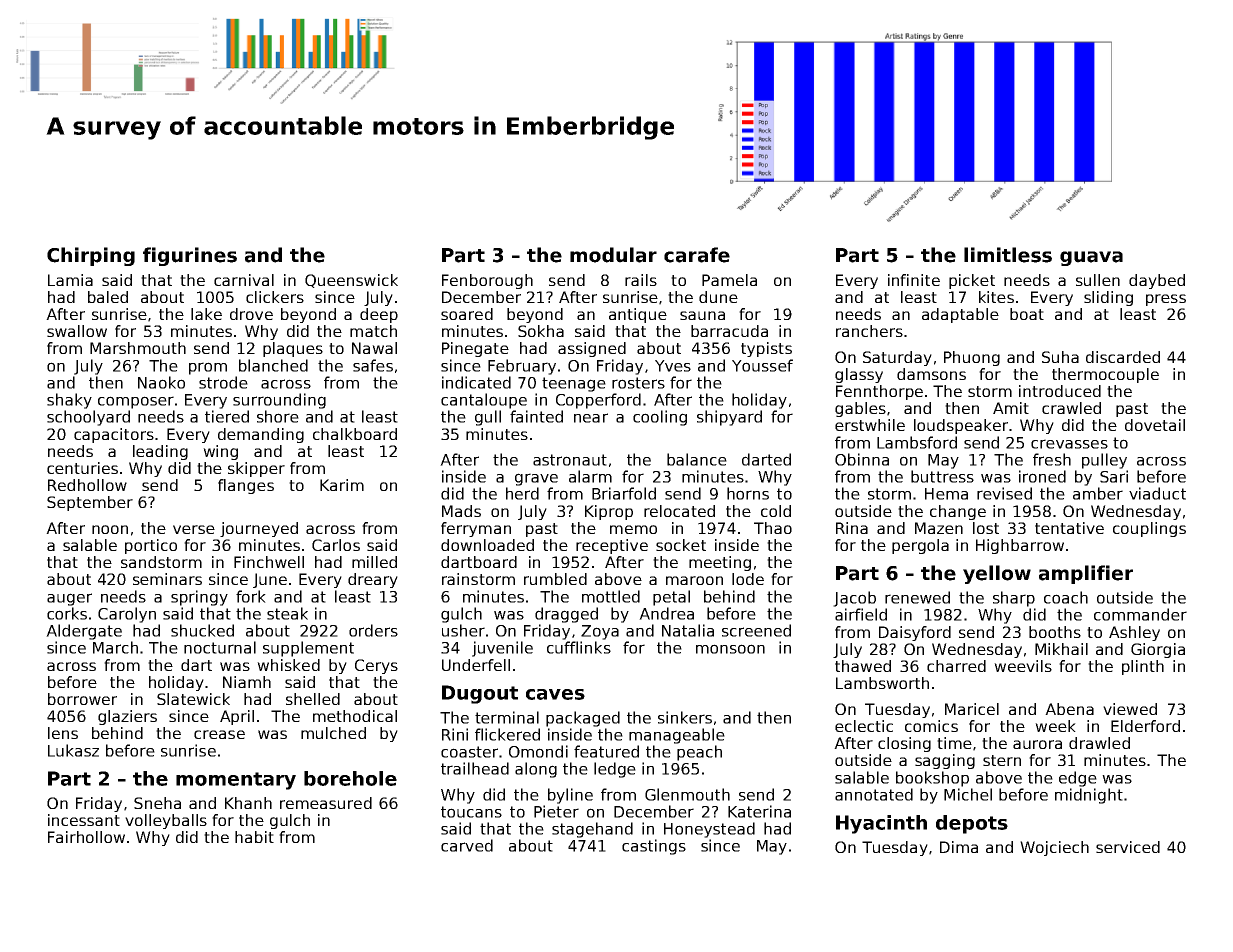 The image size is (1233, 952). Describe the element at coordinates (972, 281) in the screenshot. I see `picket` at that location.
